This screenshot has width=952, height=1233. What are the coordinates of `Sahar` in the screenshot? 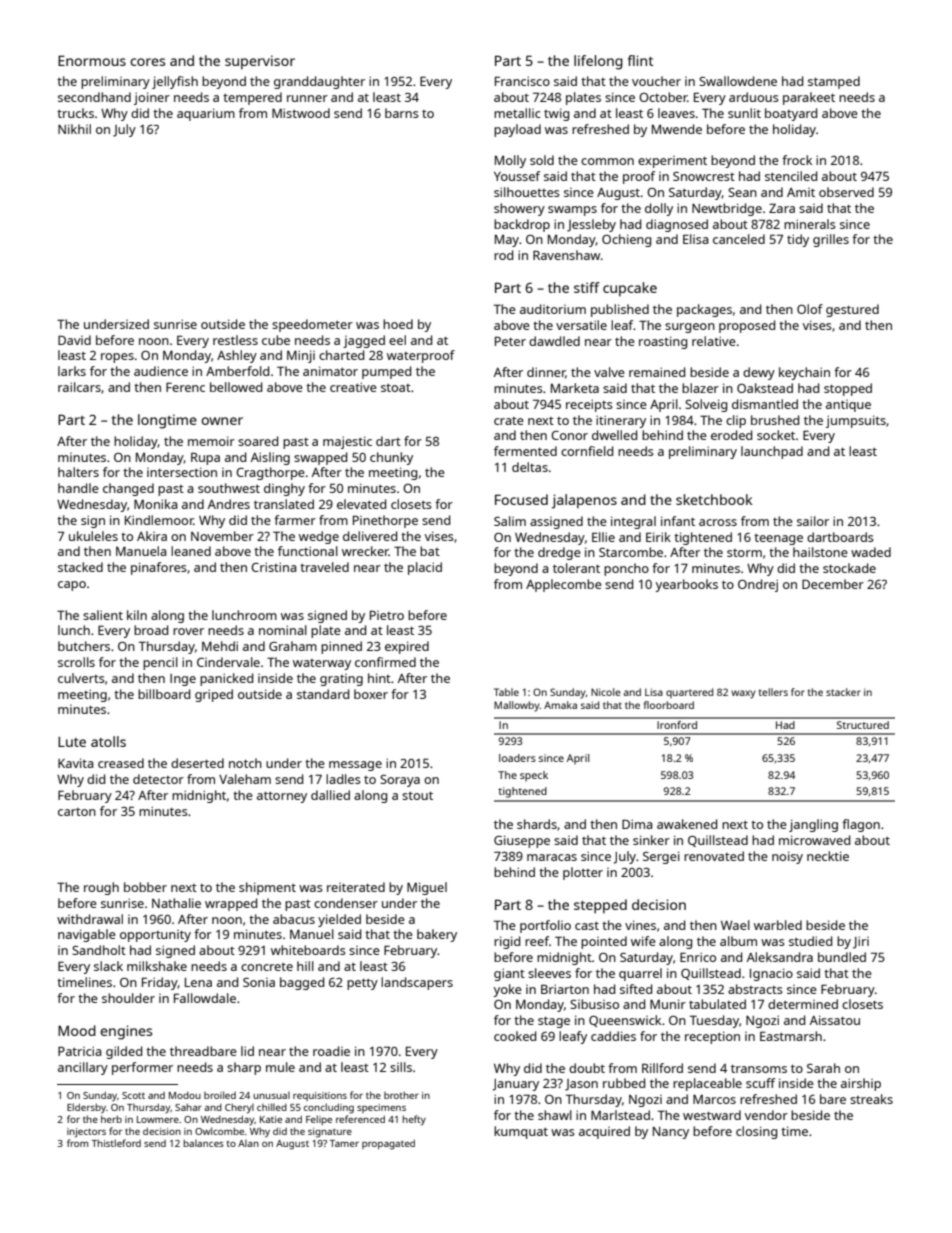 It's located at (188, 1107).
